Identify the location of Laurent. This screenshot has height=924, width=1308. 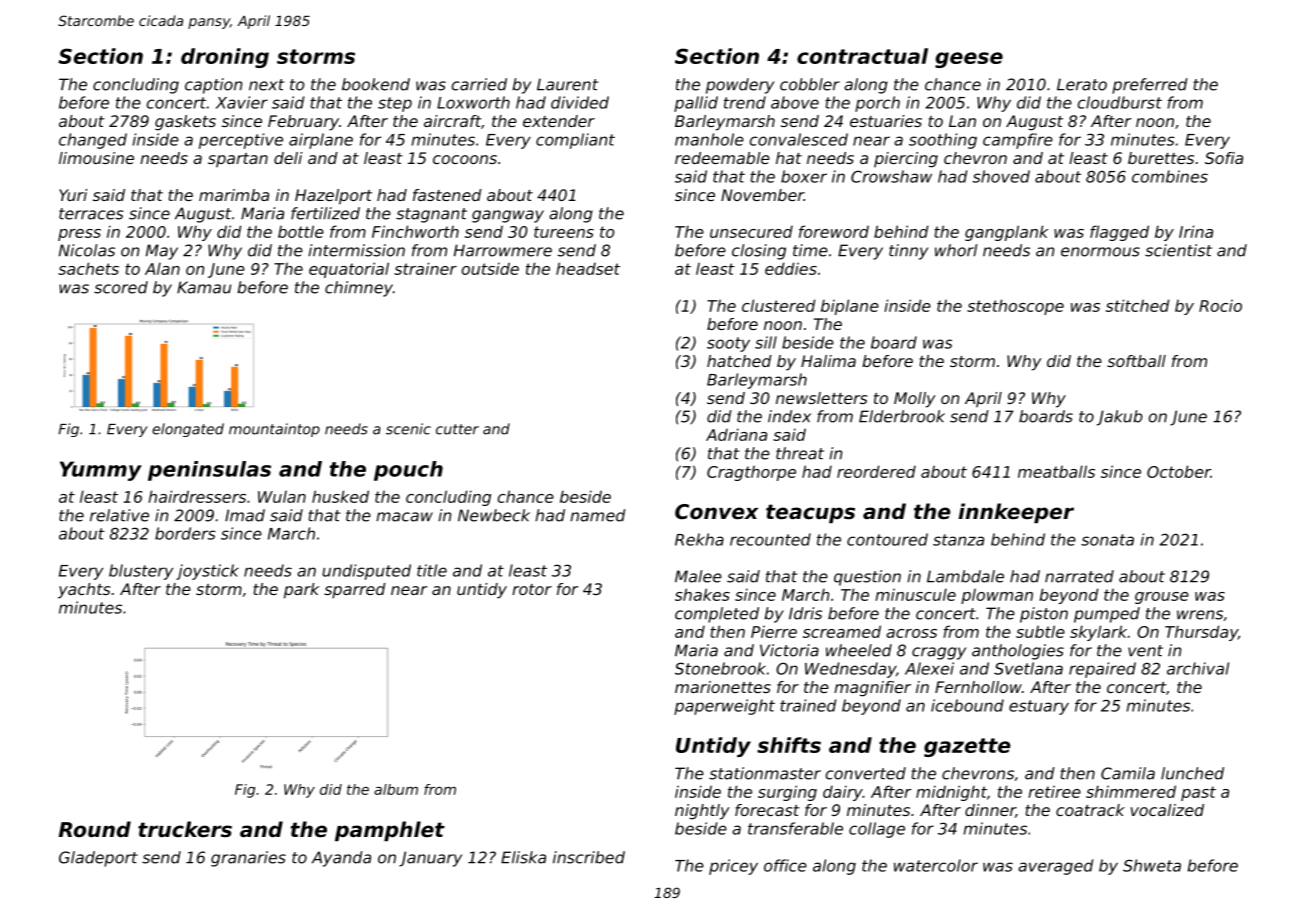
(567, 84).
